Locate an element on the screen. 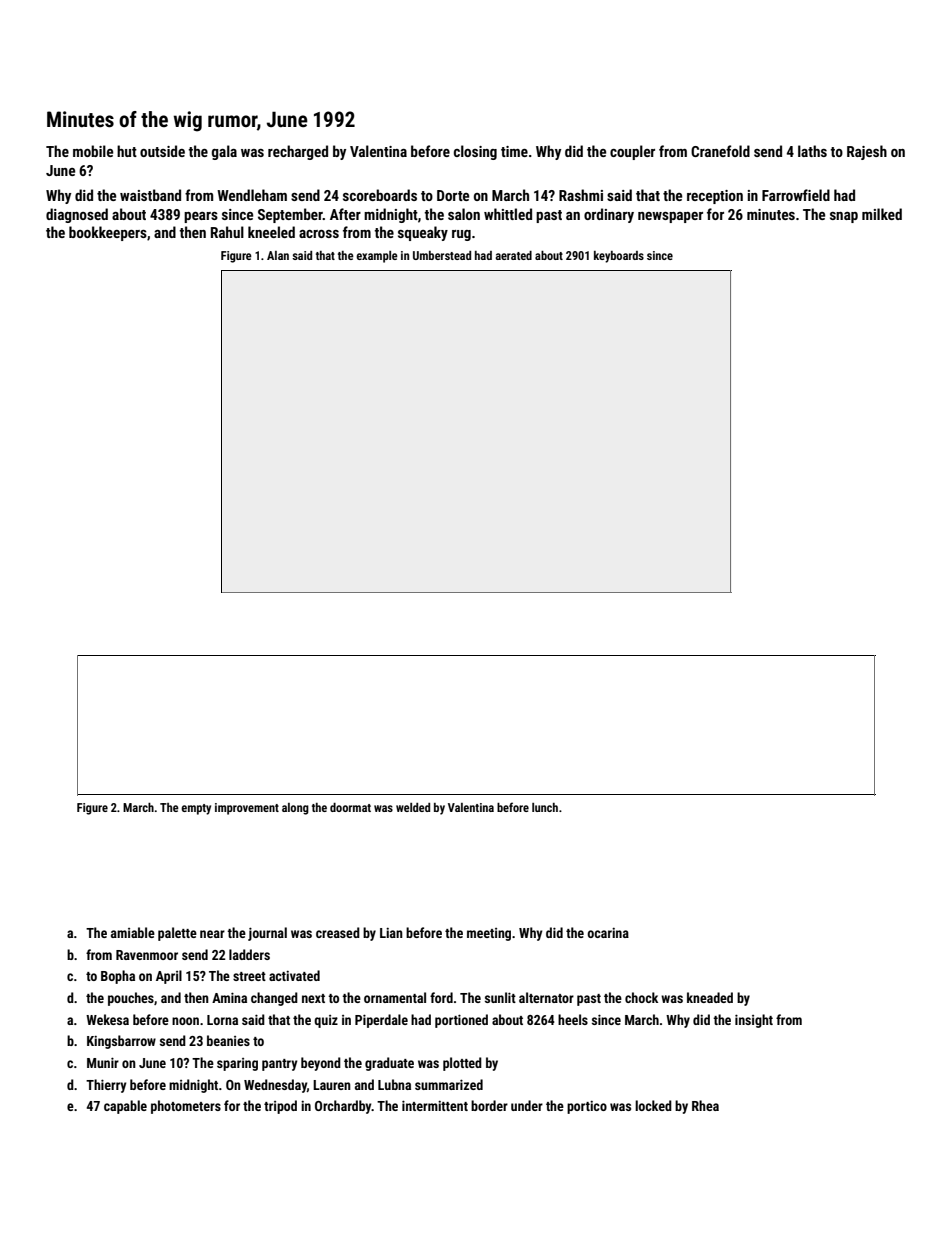 The width and height of the screenshot is (952, 1233). meeting is located at coordinates (489, 934).
